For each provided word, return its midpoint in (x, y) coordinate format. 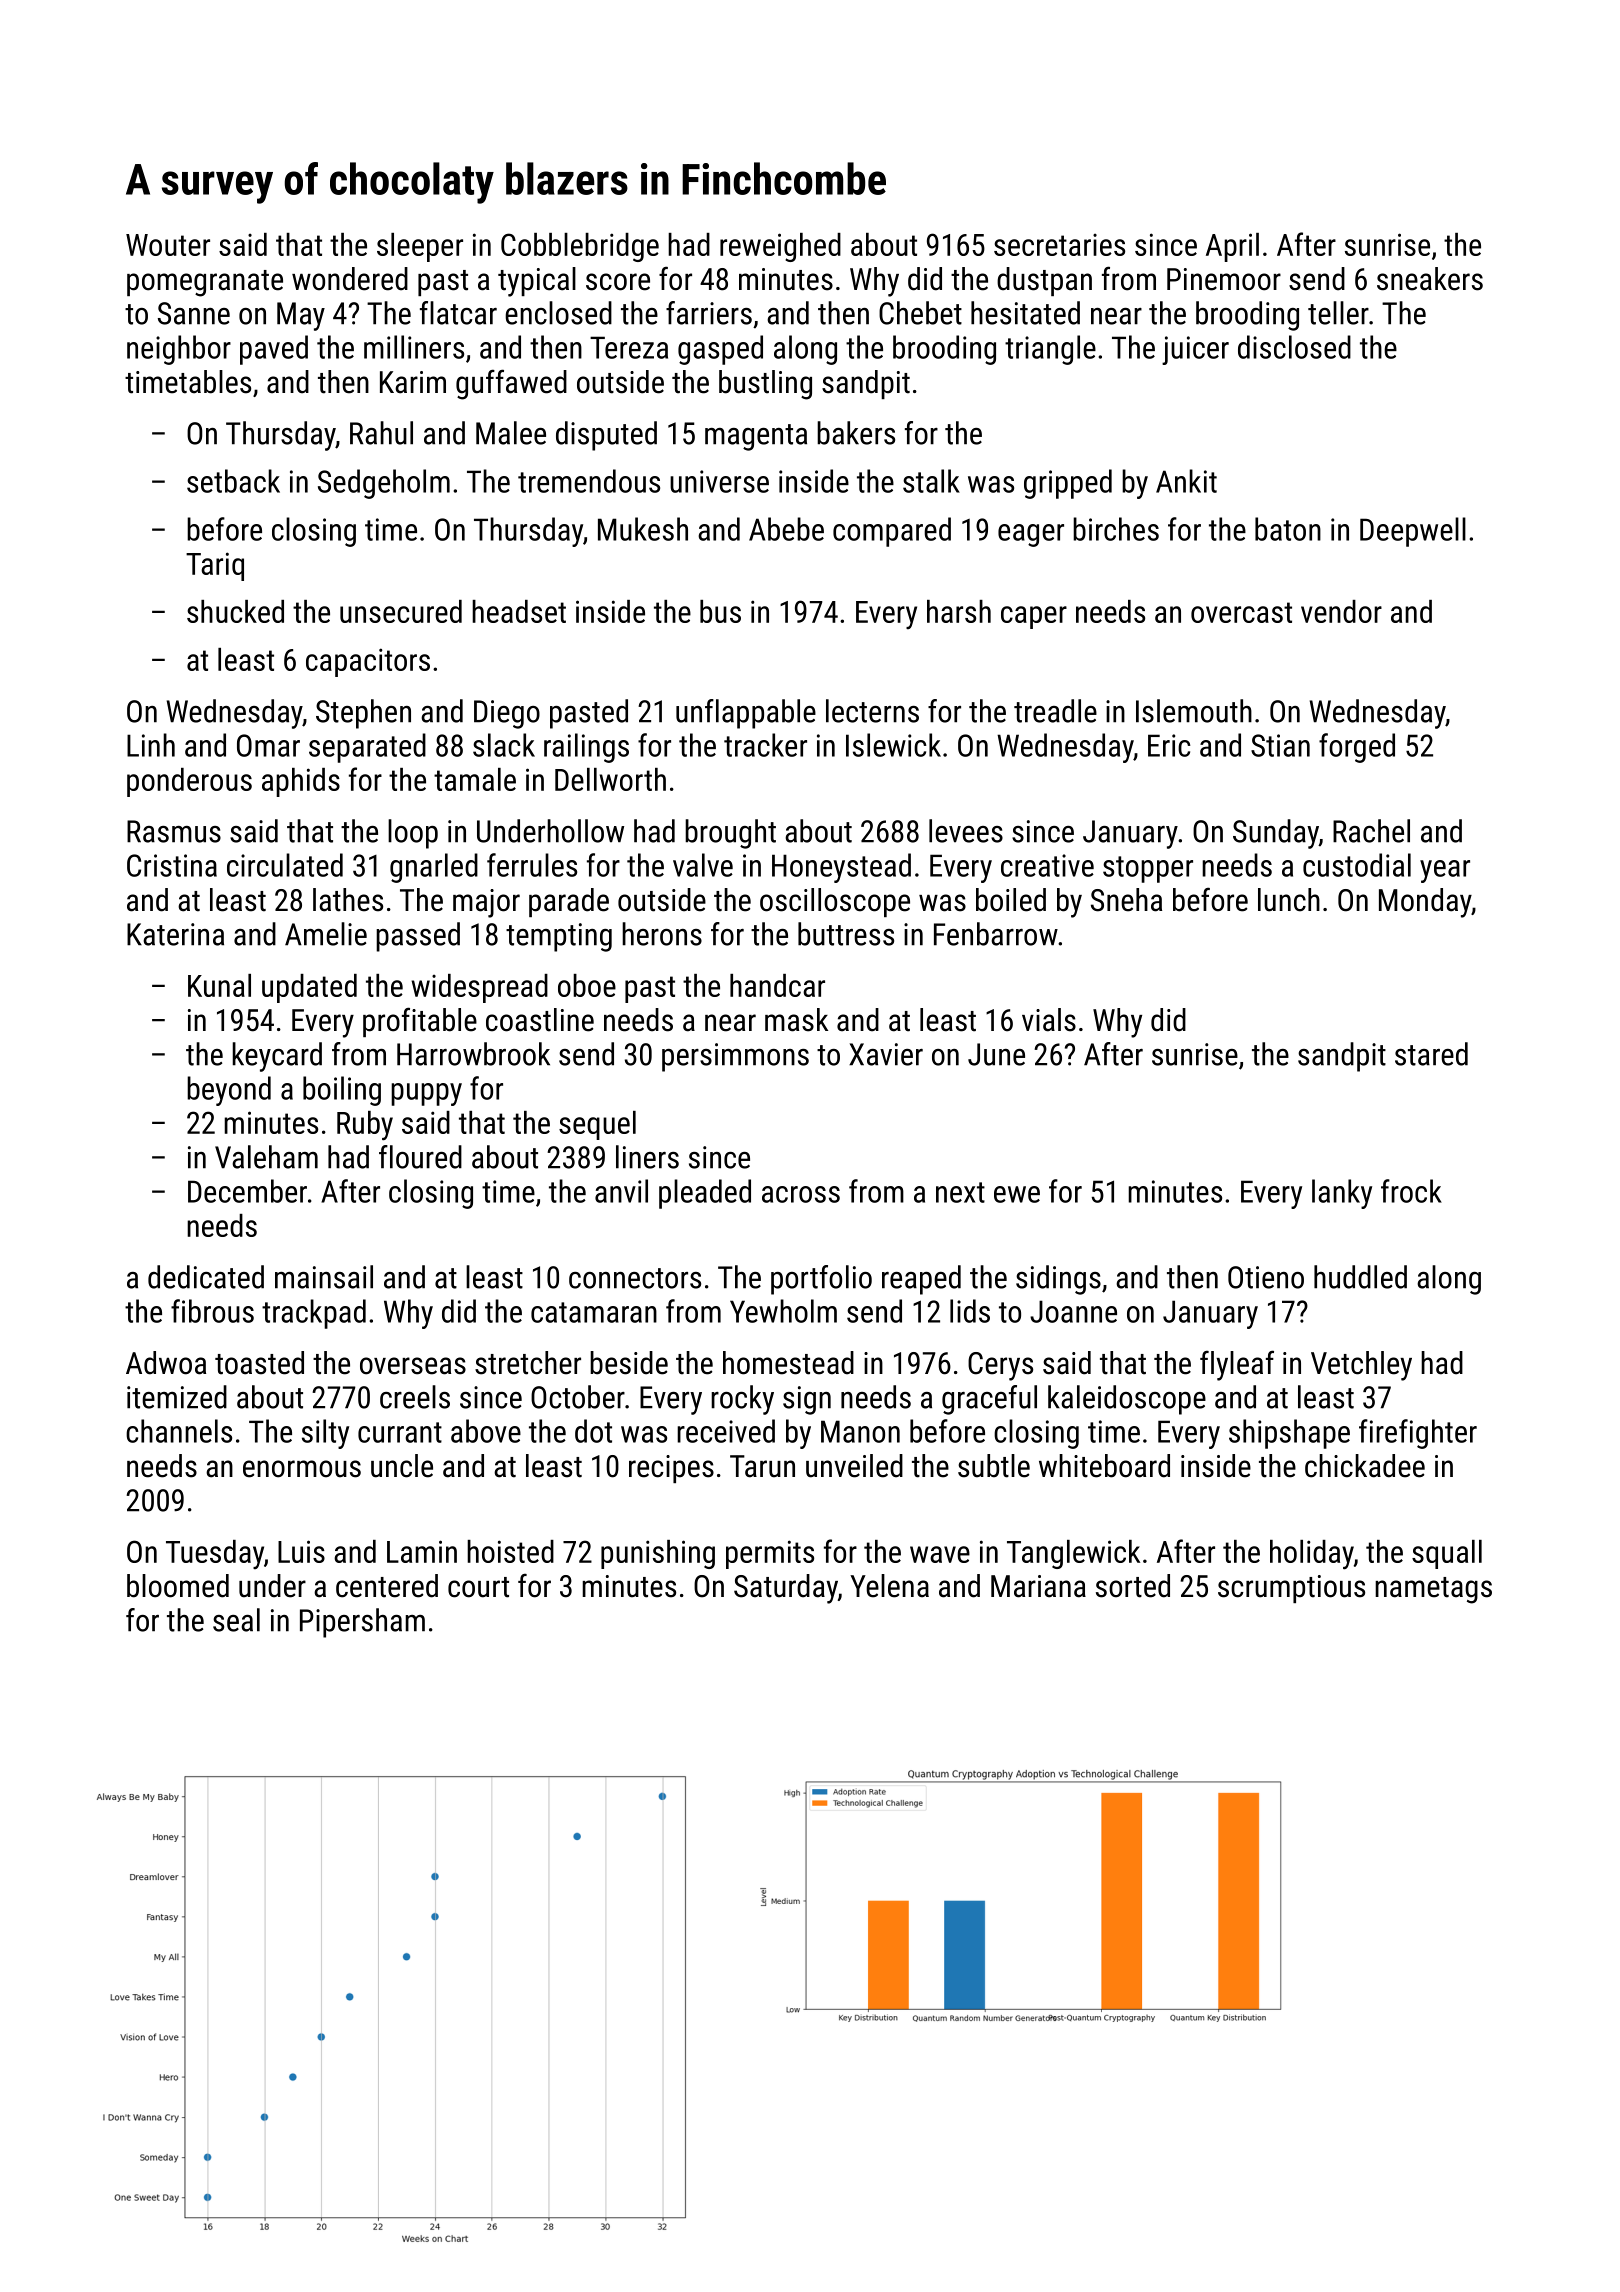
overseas (413, 1366)
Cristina (172, 865)
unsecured (401, 611)
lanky (1342, 1194)
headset (519, 611)
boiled (1011, 900)
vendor (1341, 611)
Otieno (1266, 1277)
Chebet (920, 313)
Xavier (886, 1054)
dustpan (1044, 281)
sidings (1058, 1280)
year (1445, 871)
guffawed (511, 384)
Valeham (266, 1157)
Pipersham (362, 1623)
